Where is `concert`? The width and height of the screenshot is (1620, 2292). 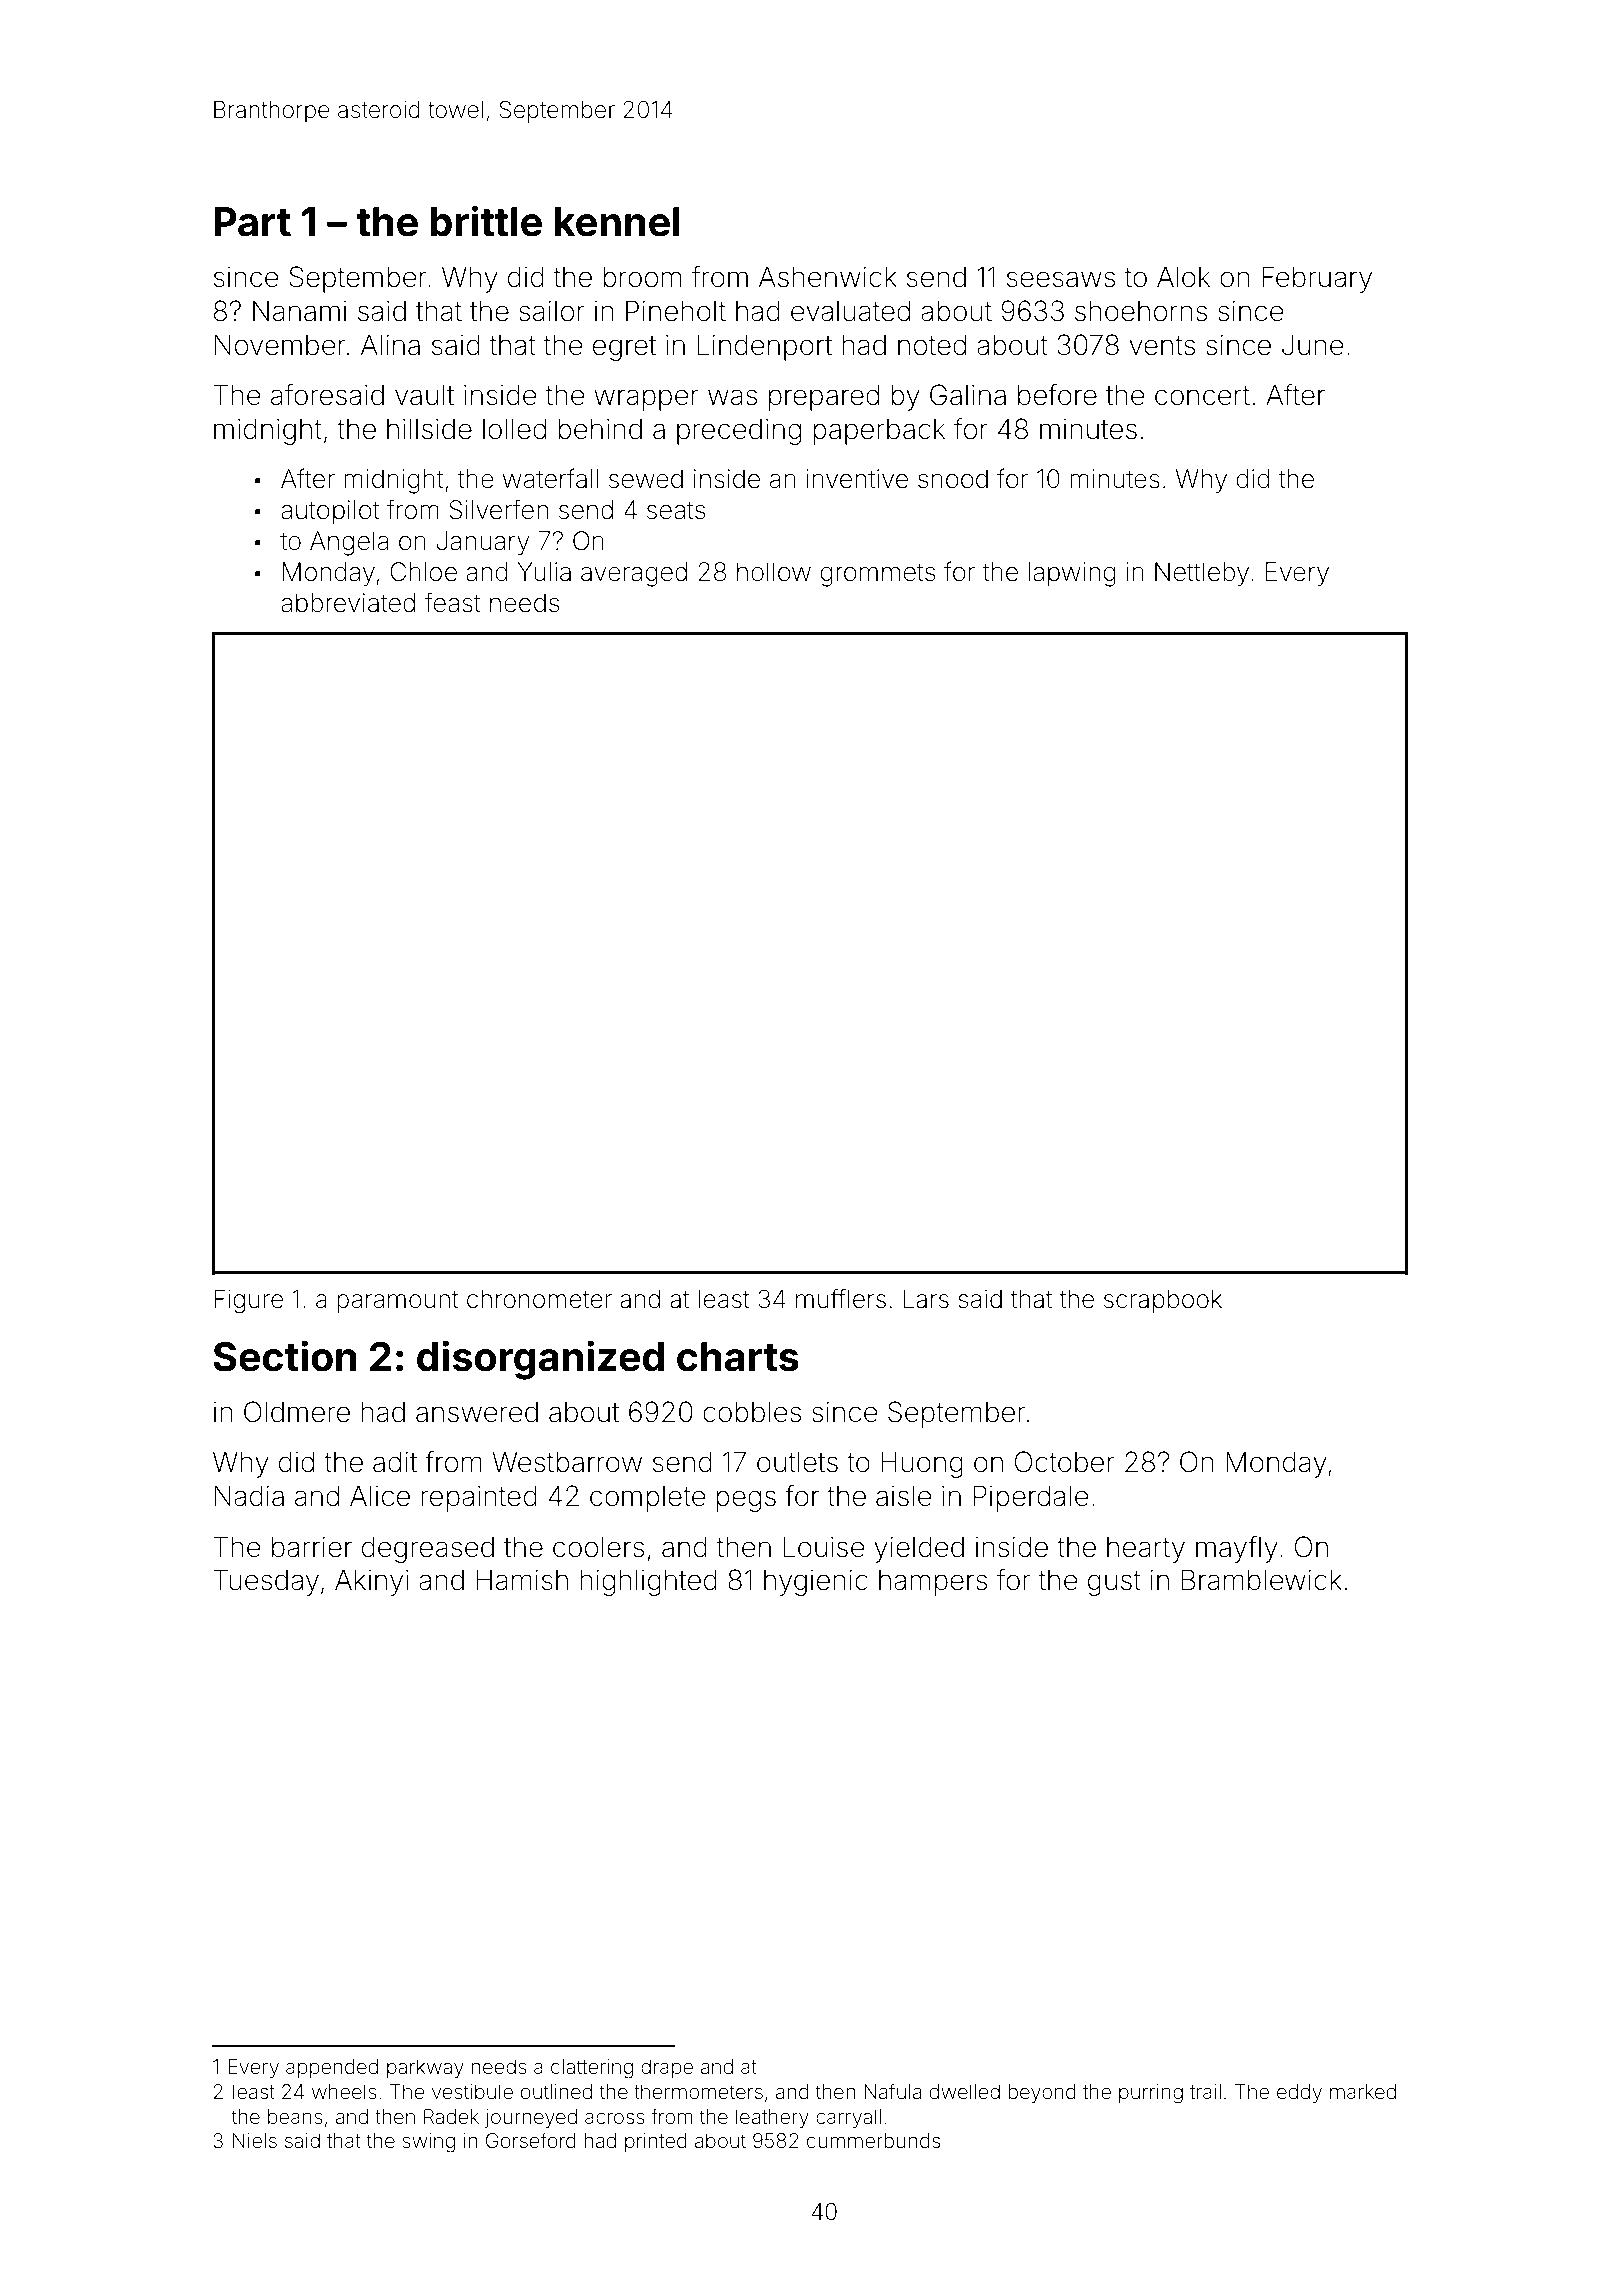
concert is located at coordinates (1202, 396).
